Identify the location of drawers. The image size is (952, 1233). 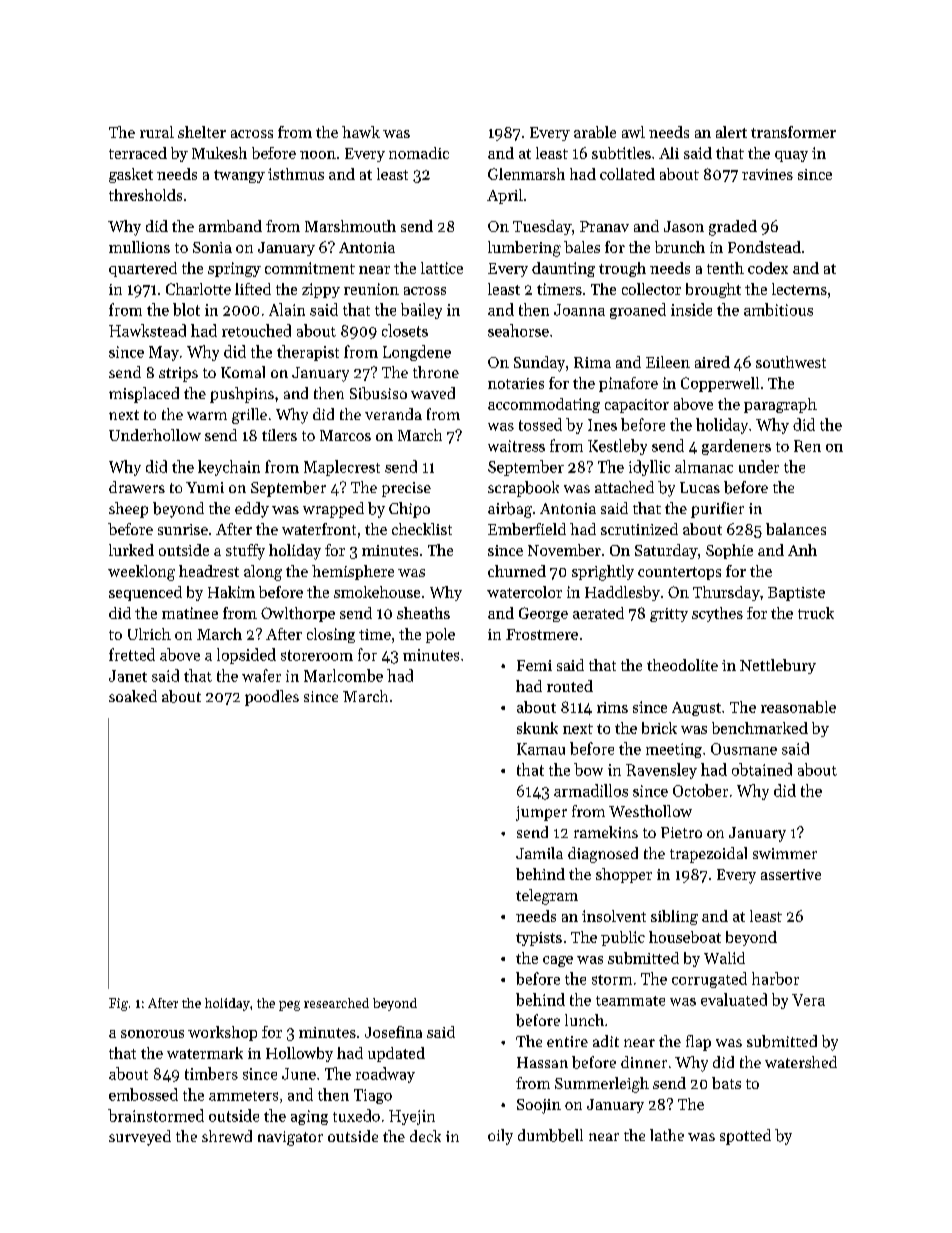
(137, 487).
